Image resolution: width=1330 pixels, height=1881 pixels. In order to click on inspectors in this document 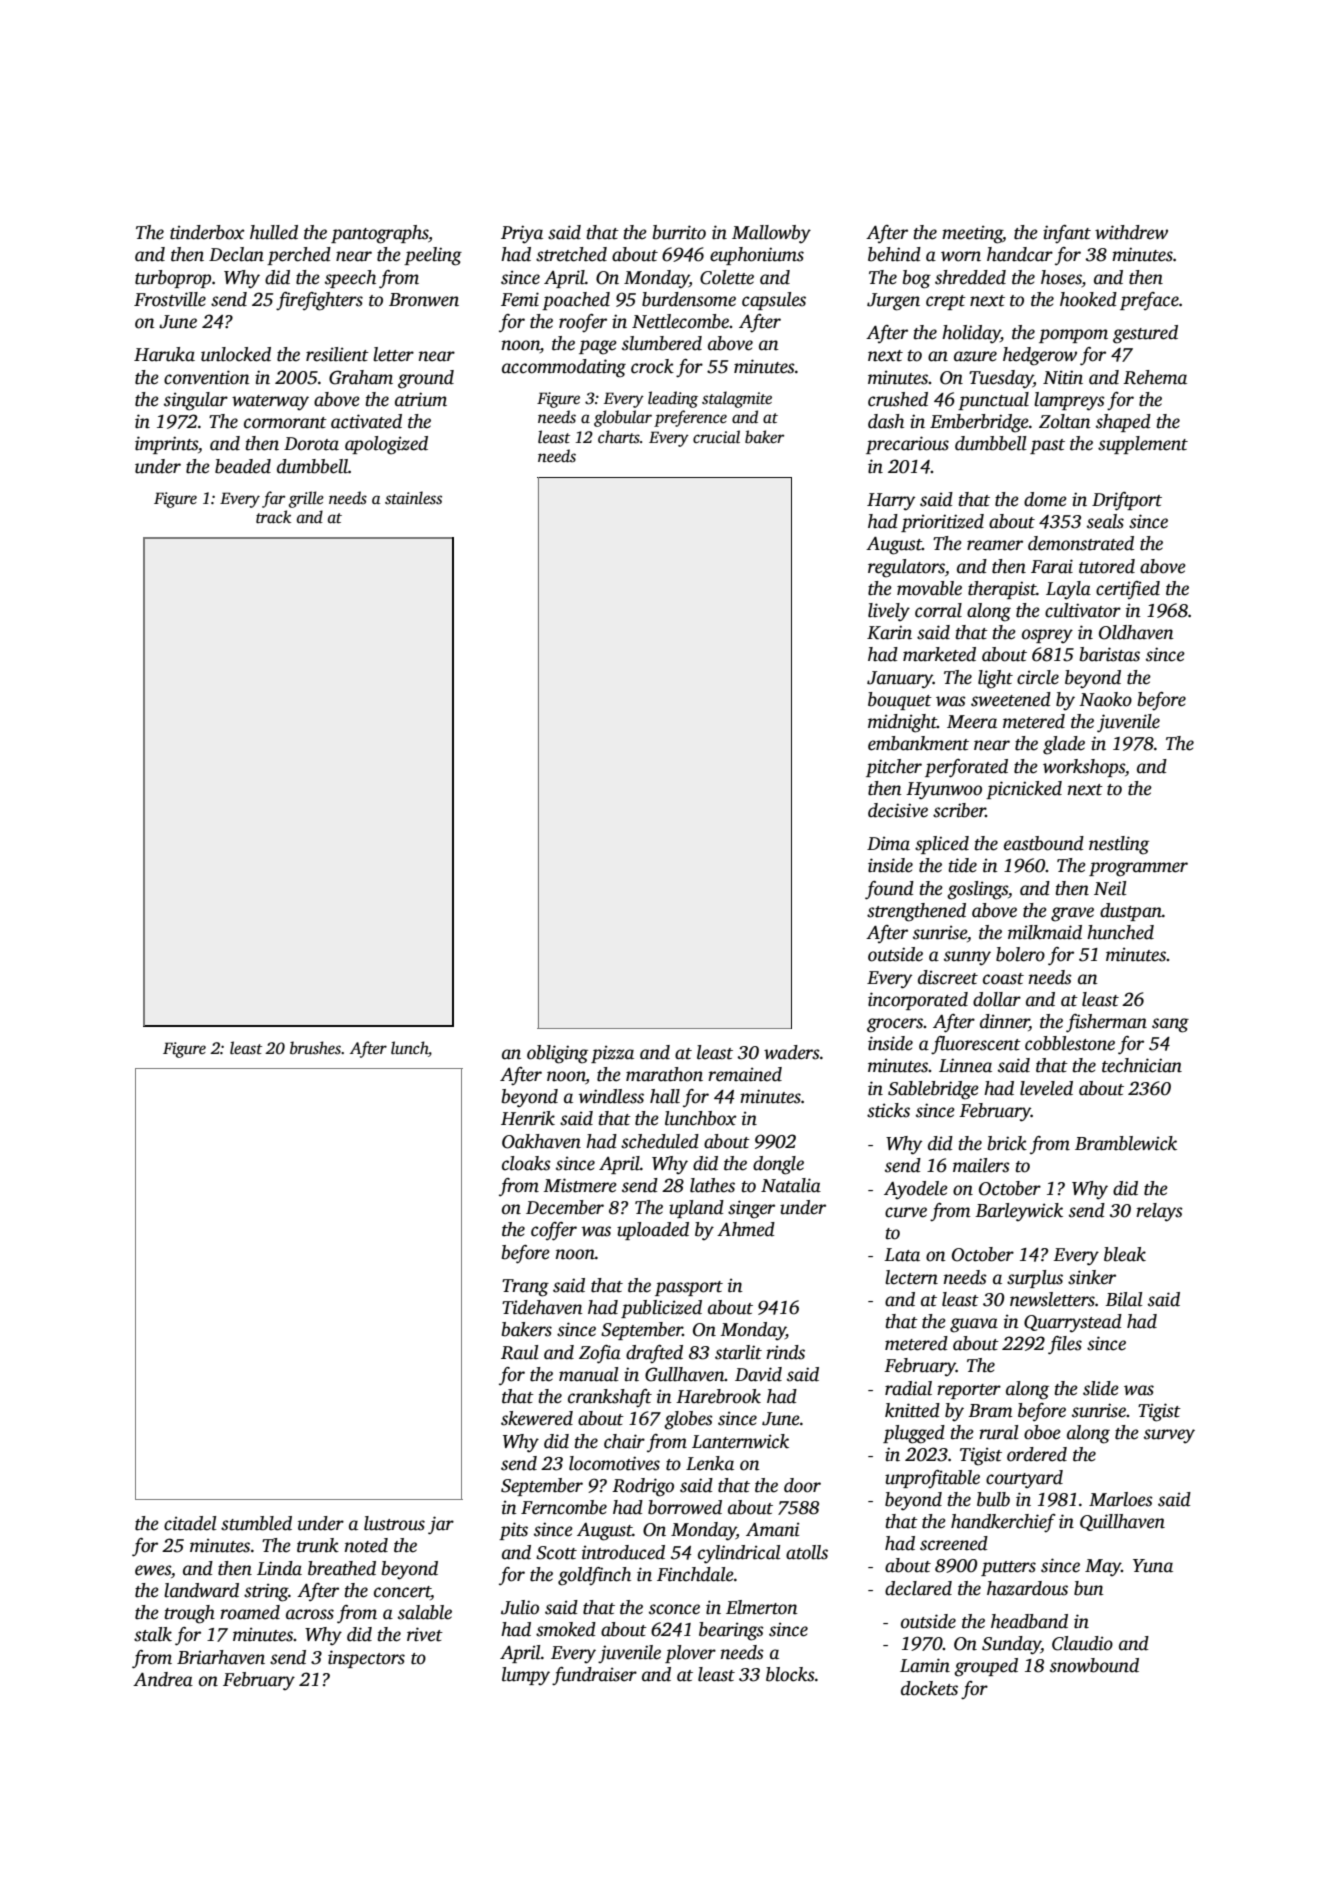, I will do `click(366, 1659)`.
